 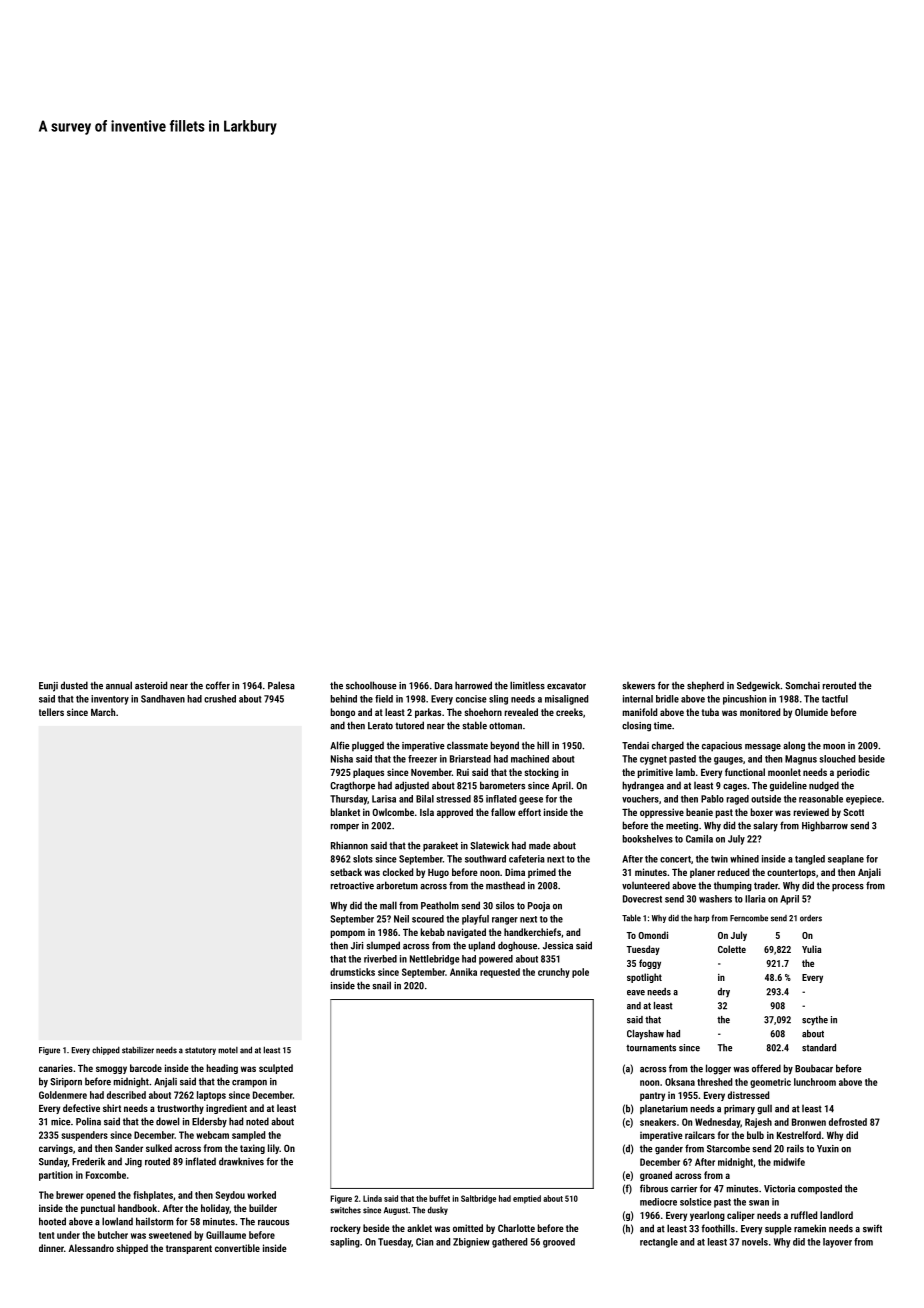 What do you see at coordinates (715, 899) in the image?
I see `washers` at bounding box center [715, 899].
